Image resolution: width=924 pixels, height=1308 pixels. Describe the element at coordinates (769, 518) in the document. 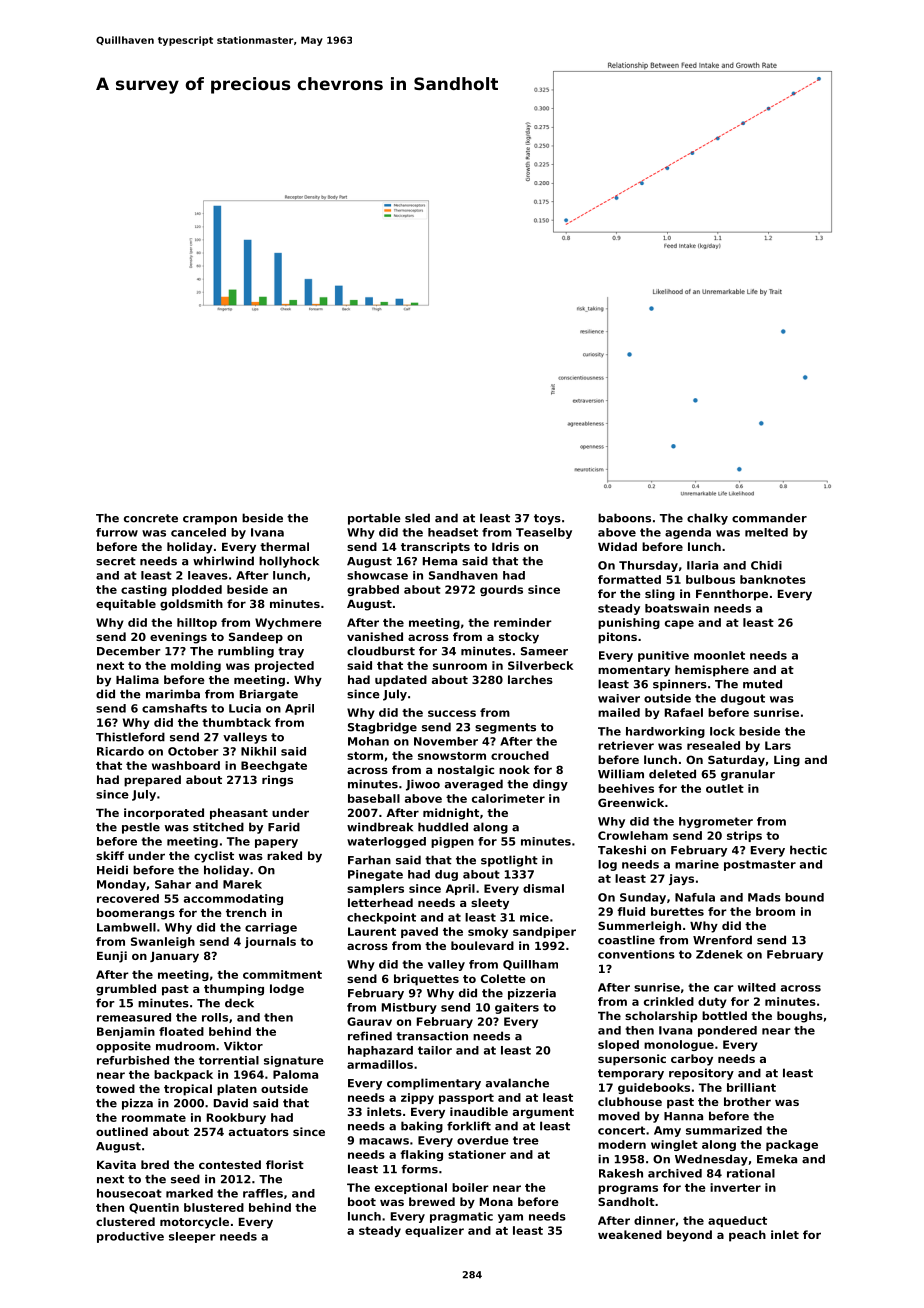

I see `commander` at that location.
